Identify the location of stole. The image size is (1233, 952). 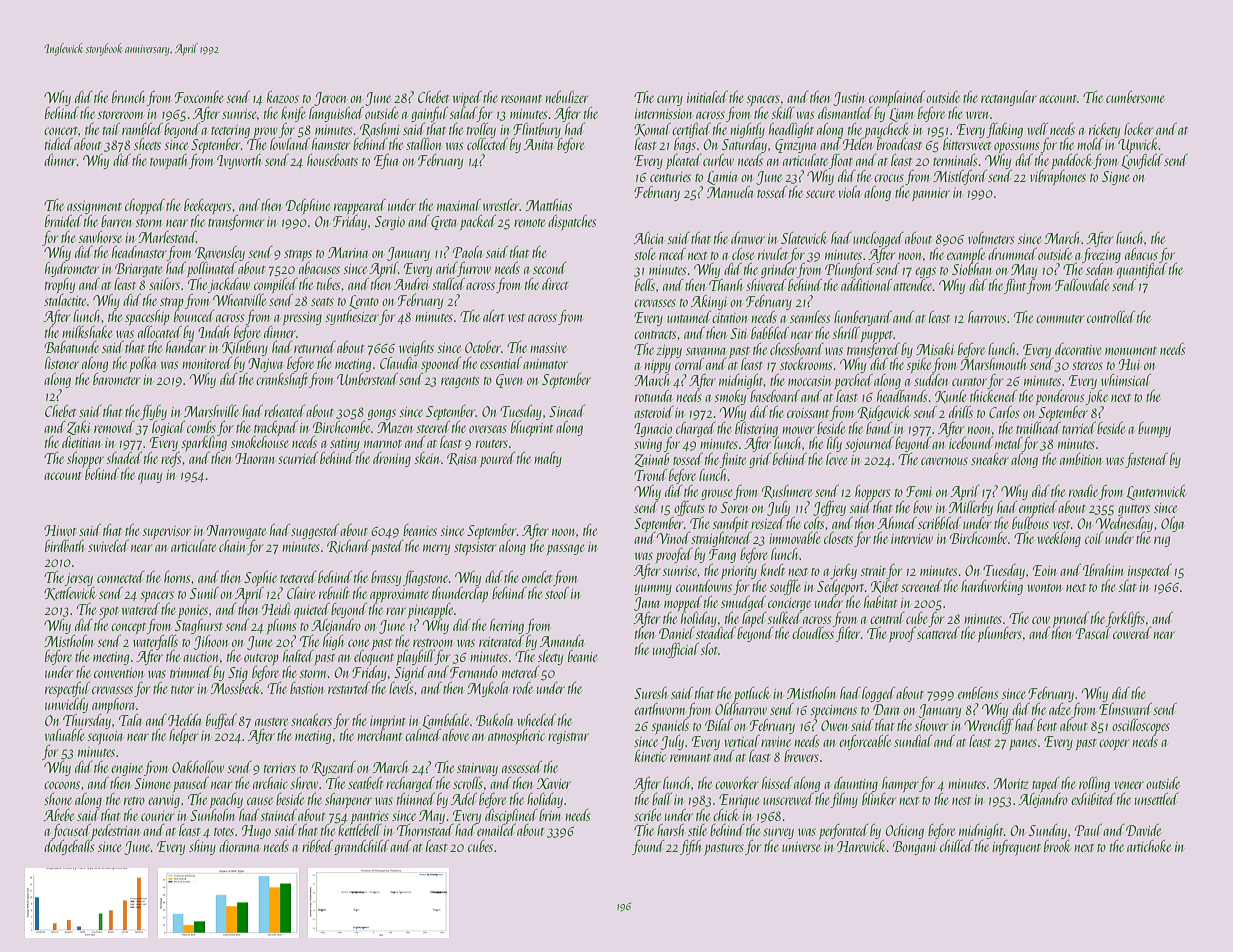
(645, 254).
